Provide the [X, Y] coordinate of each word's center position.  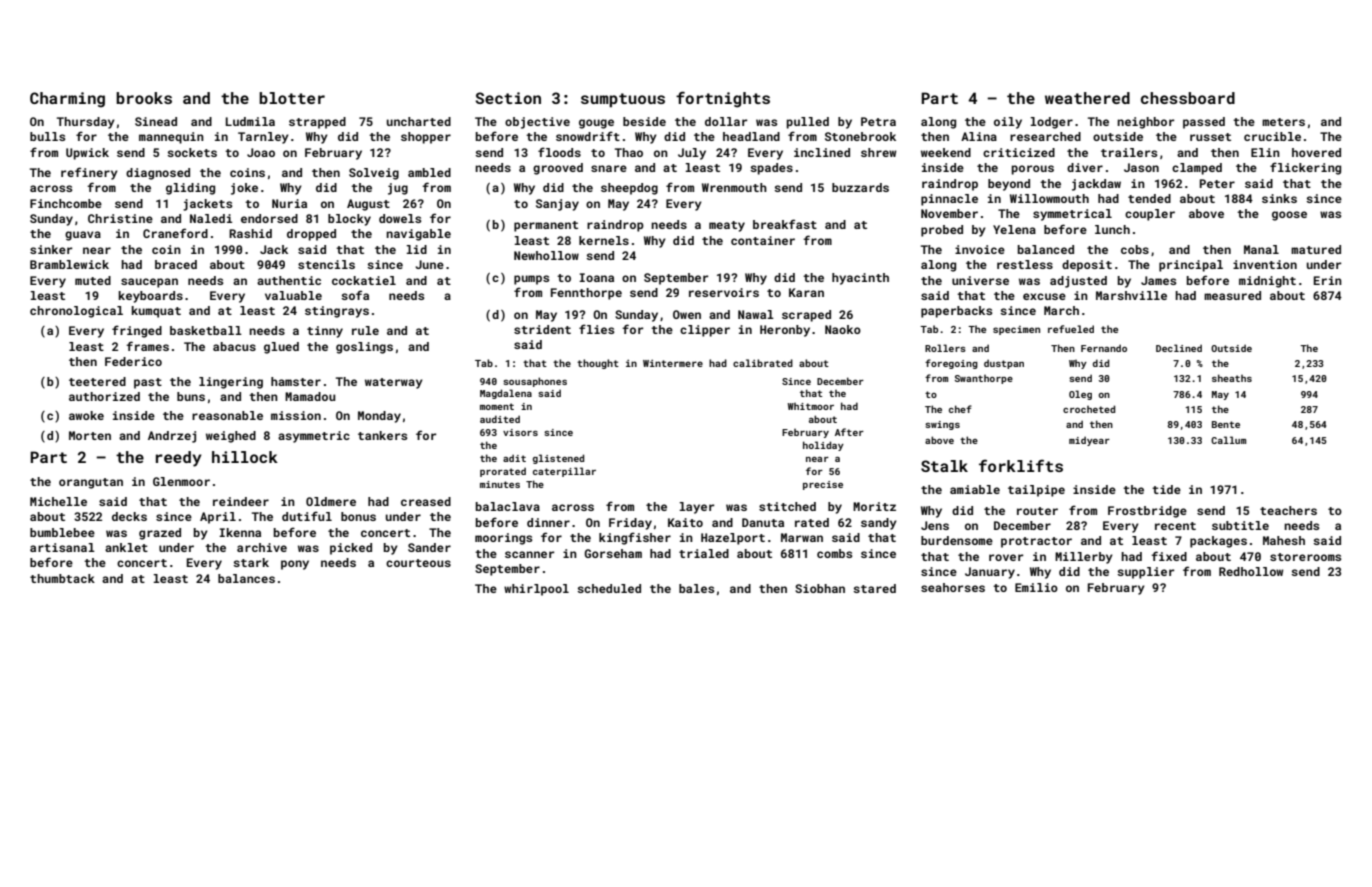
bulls [47, 136]
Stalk [944, 466]
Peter [1217, 183]
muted [93, 280]
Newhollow [546, 255]
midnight [1267, 282]
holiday [823, 446]
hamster [296, 381]
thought [598, 364]
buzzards [860, 187]
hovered [1316, 152]
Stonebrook [860, 136]
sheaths [1232, 378]
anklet [126, 547]
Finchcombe [66, 203]
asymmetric [314, 437]
